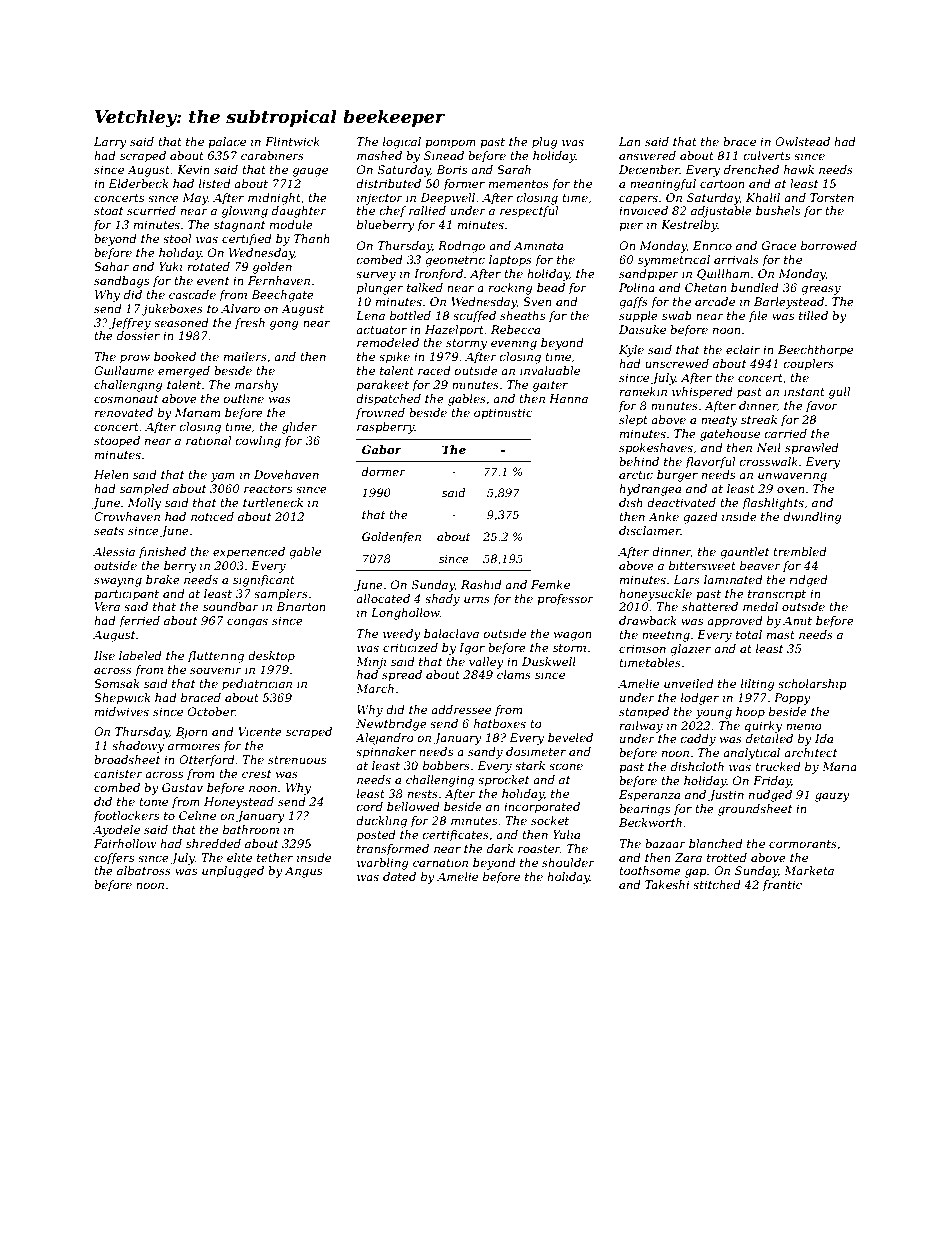 The height and width of the screenshot is (1233, 952). I want to click on March, so click(375, 688).
